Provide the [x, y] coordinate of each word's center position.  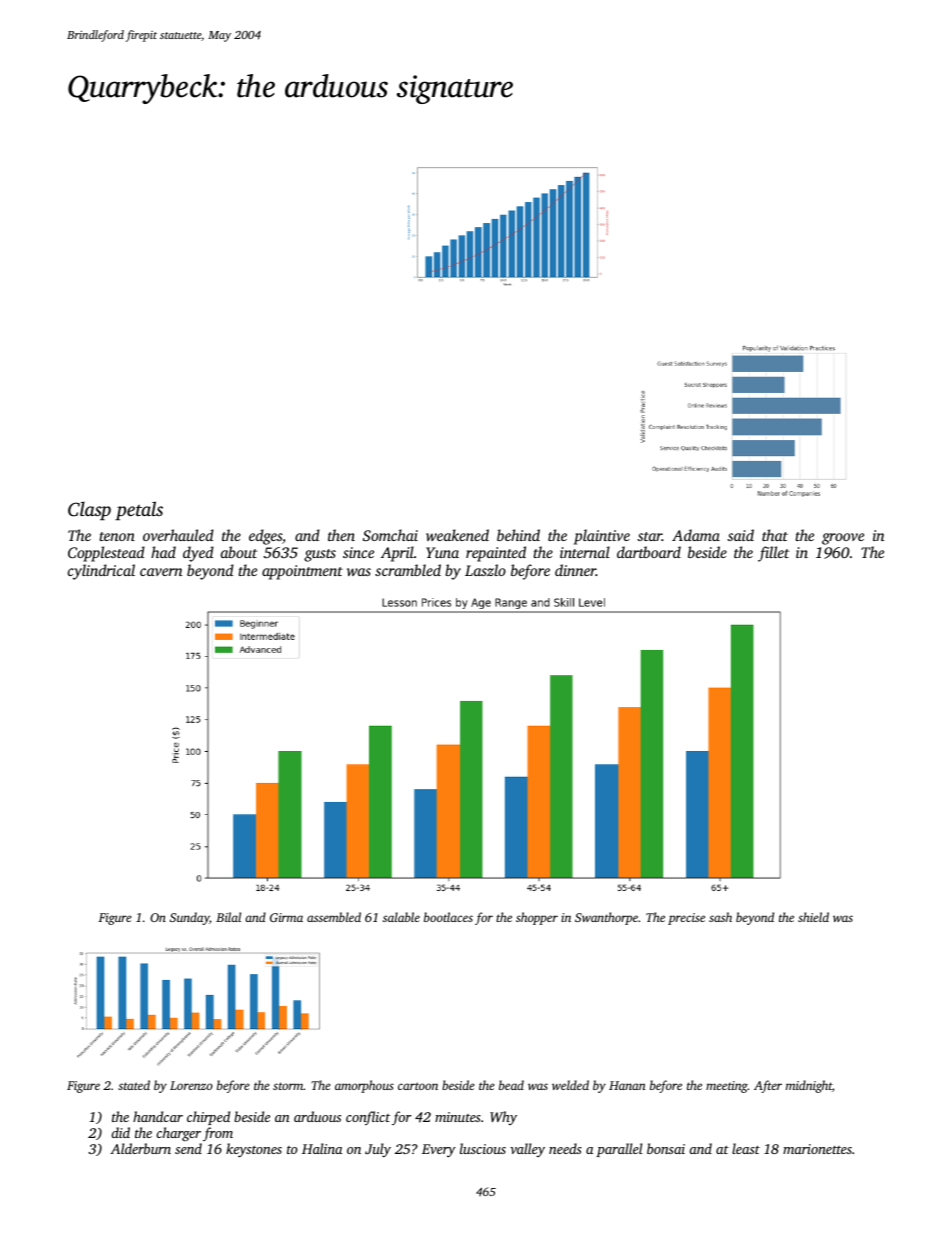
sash [720, 917]
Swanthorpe [606, 918]
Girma [286, 917]
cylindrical [101, 572]
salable [401, 917]
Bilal [228, 917]
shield [813, 917]
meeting [727, 1087]
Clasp [89, 510]
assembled [334, 917]
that [775, 535]
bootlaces [448, 917]
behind [518, 535]
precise [686, 919]
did [120, 1132]
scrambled [408, 570]
